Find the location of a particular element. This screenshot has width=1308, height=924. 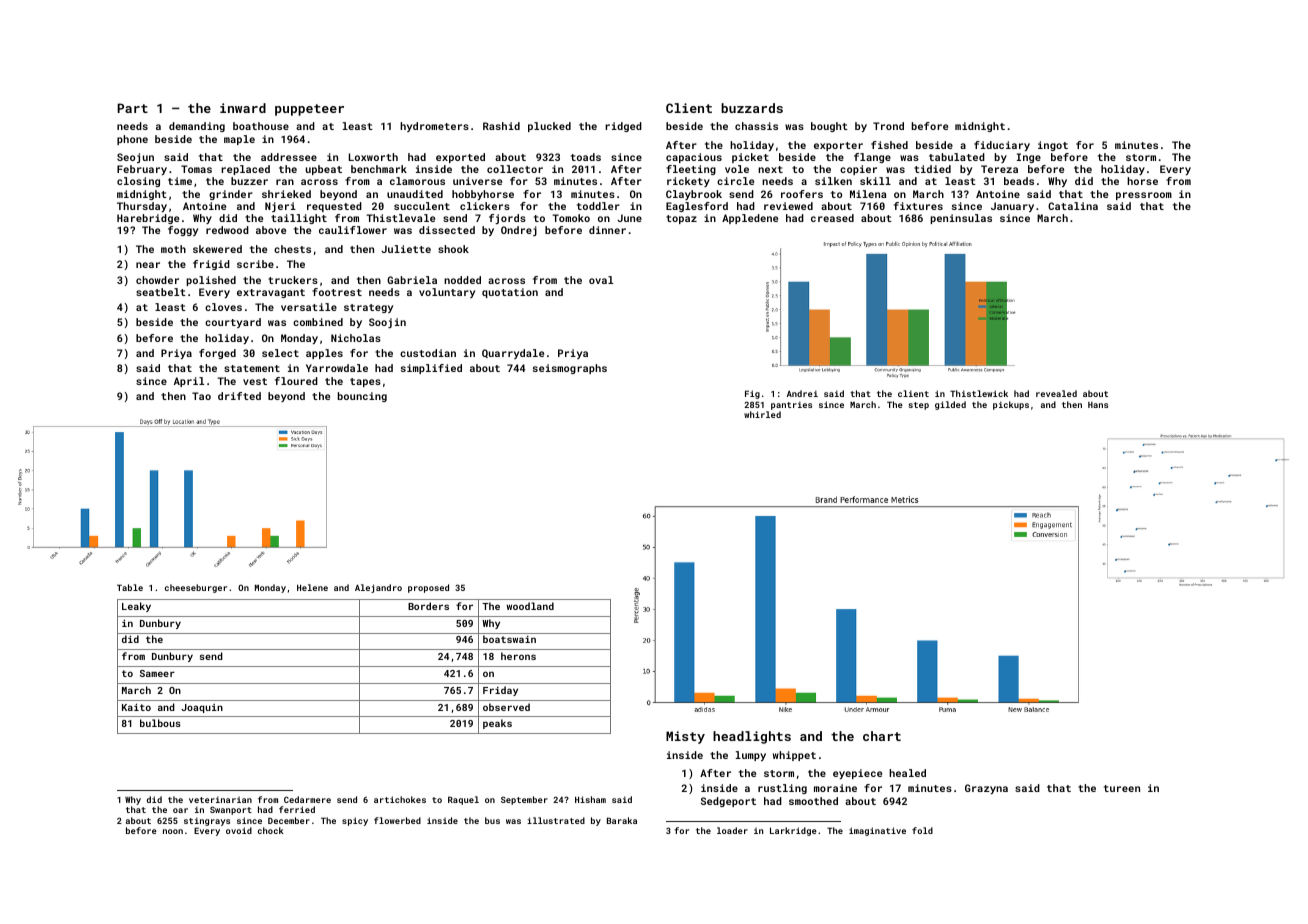

Leaky is located at coordinates (136, 607).
